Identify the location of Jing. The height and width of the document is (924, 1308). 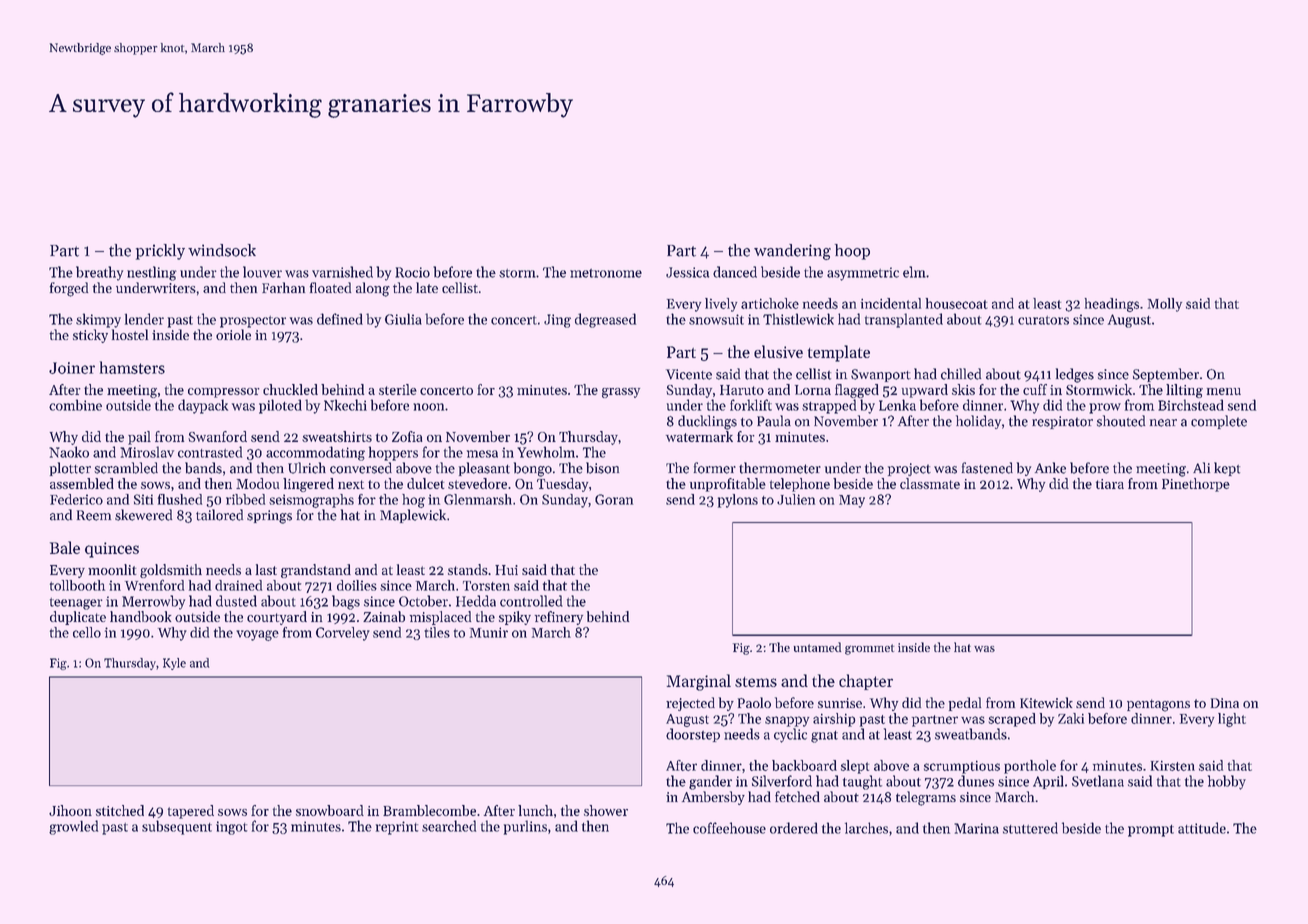
(557, 321).
